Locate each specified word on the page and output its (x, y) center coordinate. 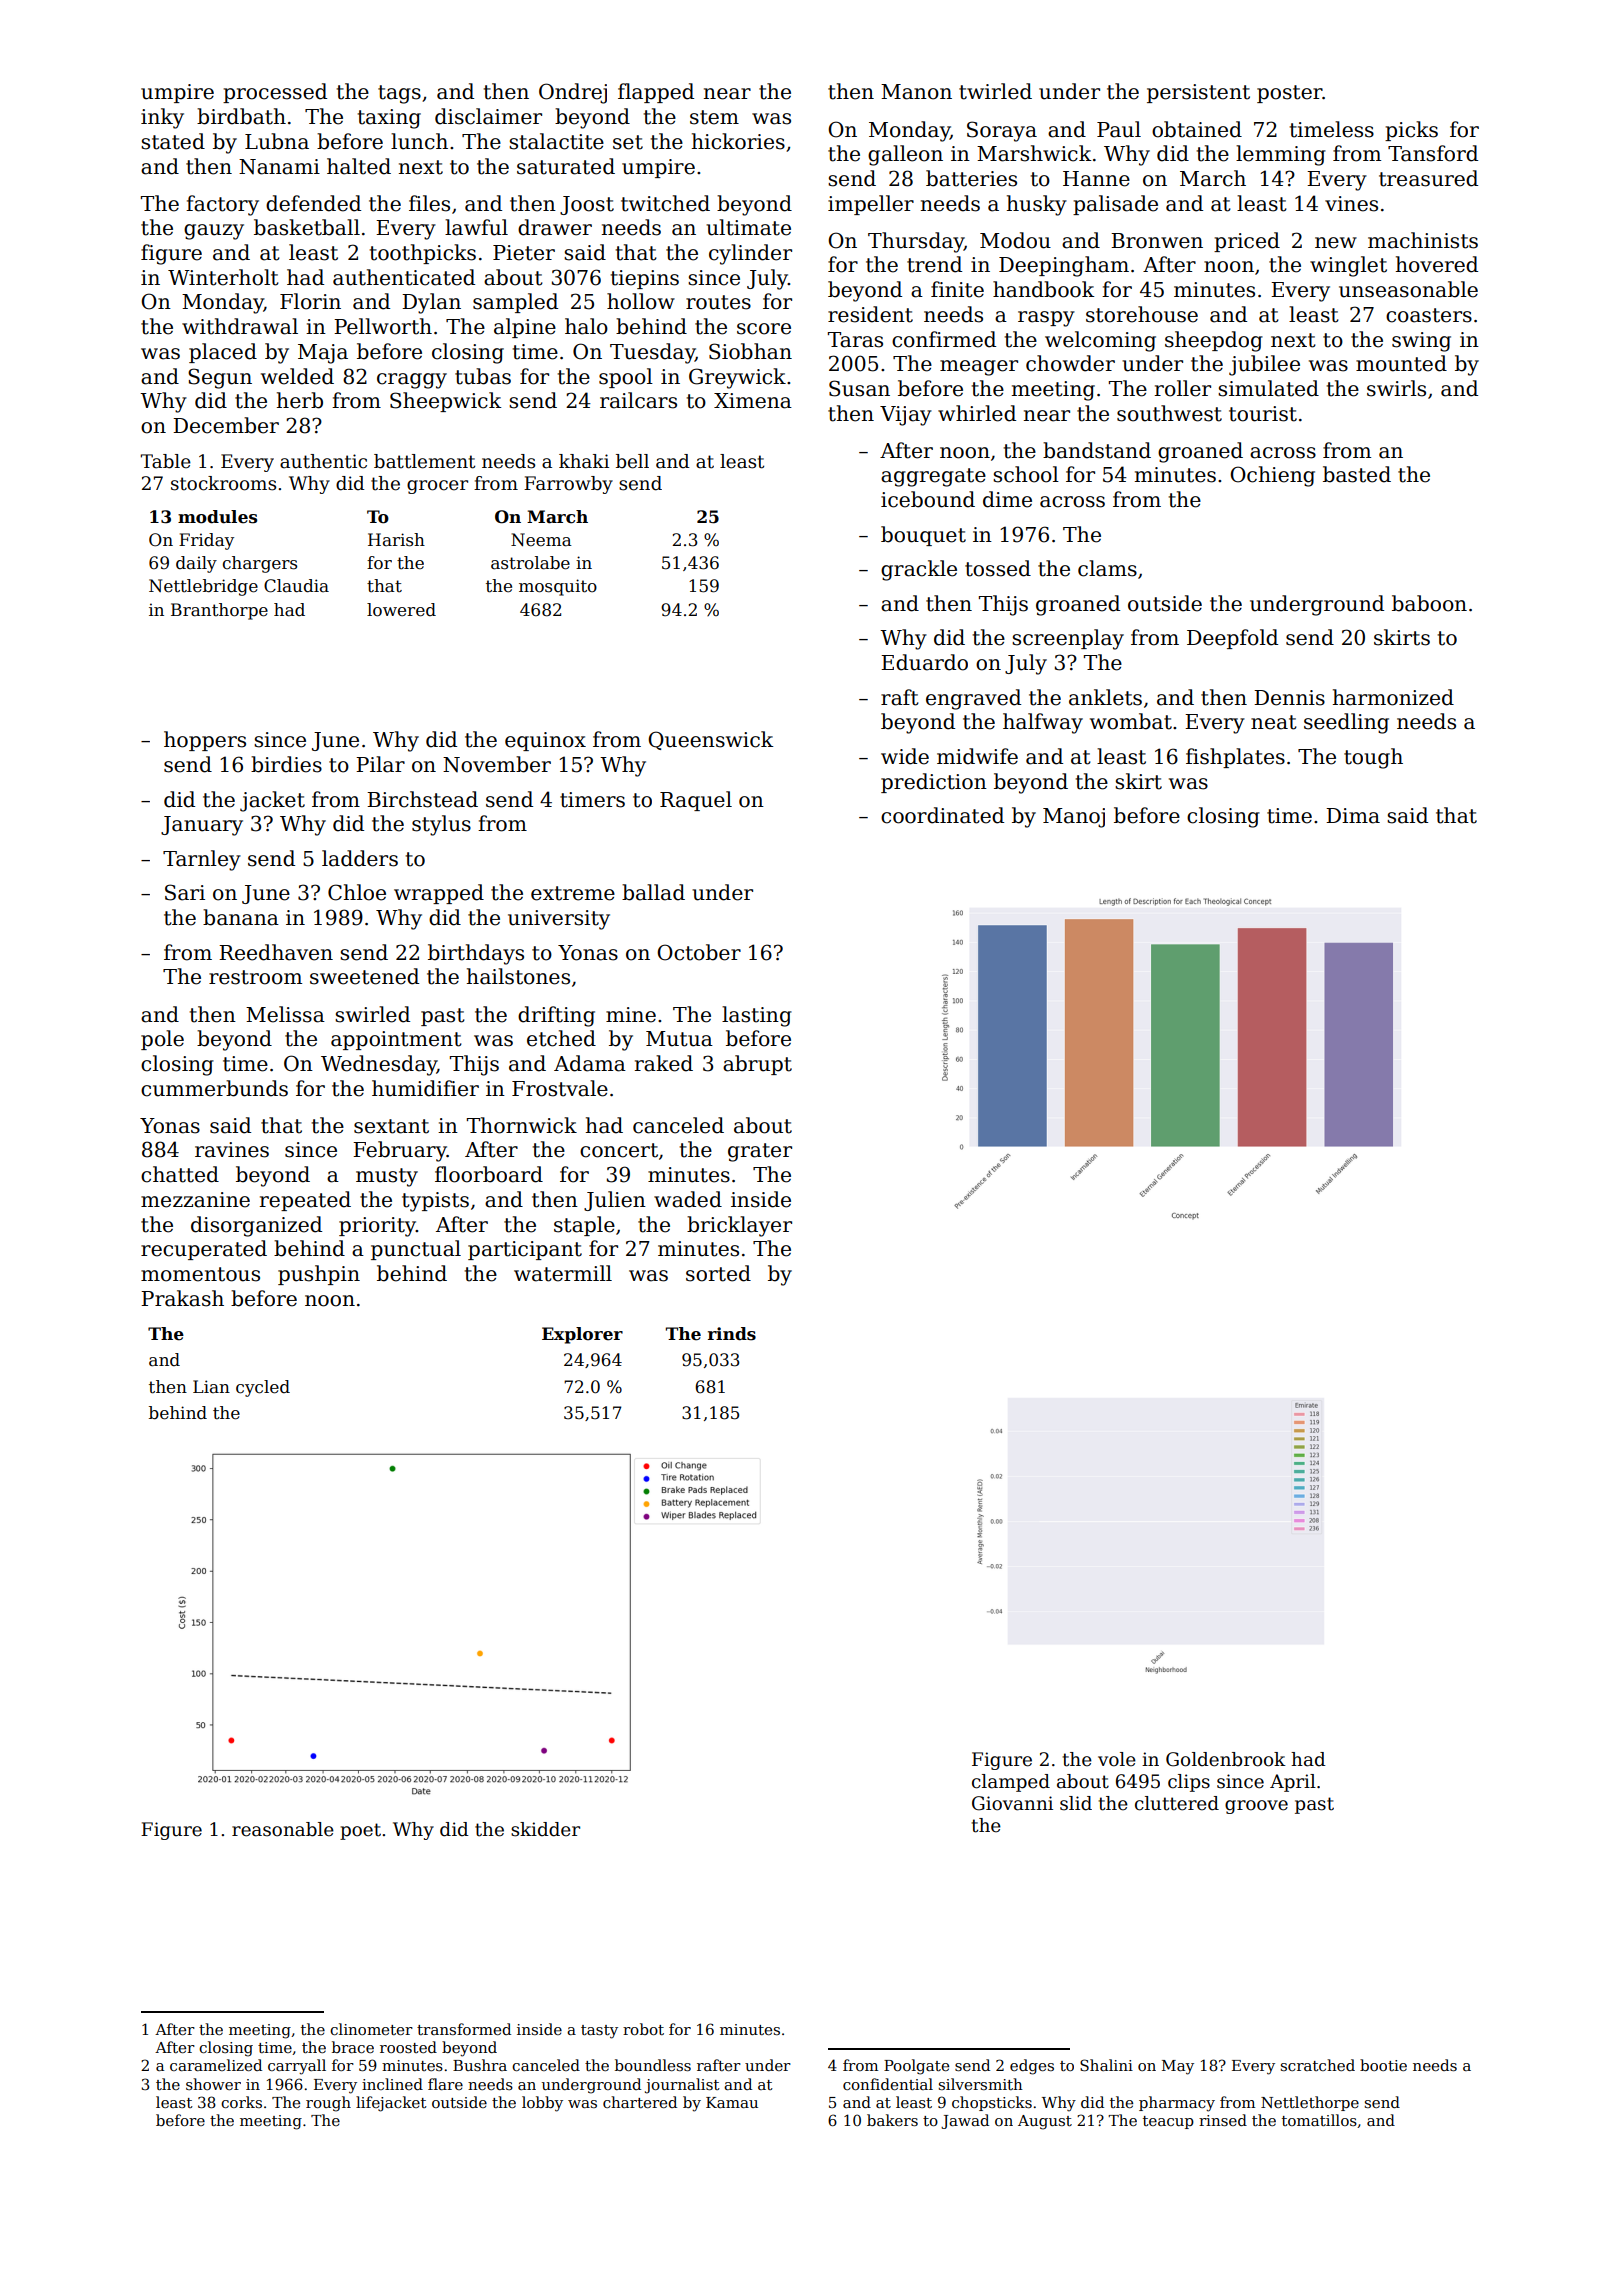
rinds (732, 1334)
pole (162, 1040)
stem (714, 117)
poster (1290, 94)
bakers (892, 2120)
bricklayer (739, 1226)
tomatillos (1319, 2120)
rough (328, 2104)
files (429, 203)
